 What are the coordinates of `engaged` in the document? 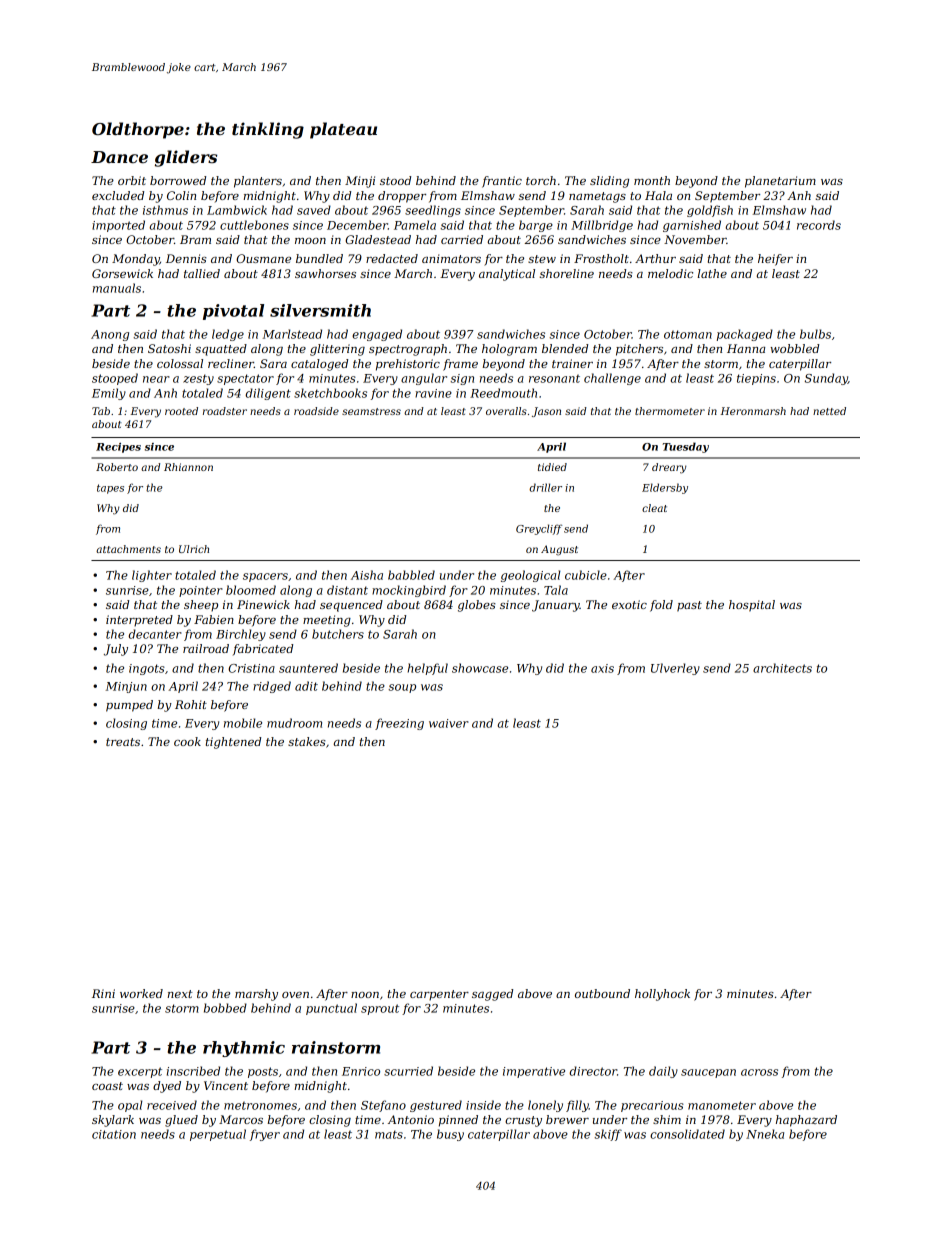 It's located at (377, 335).
